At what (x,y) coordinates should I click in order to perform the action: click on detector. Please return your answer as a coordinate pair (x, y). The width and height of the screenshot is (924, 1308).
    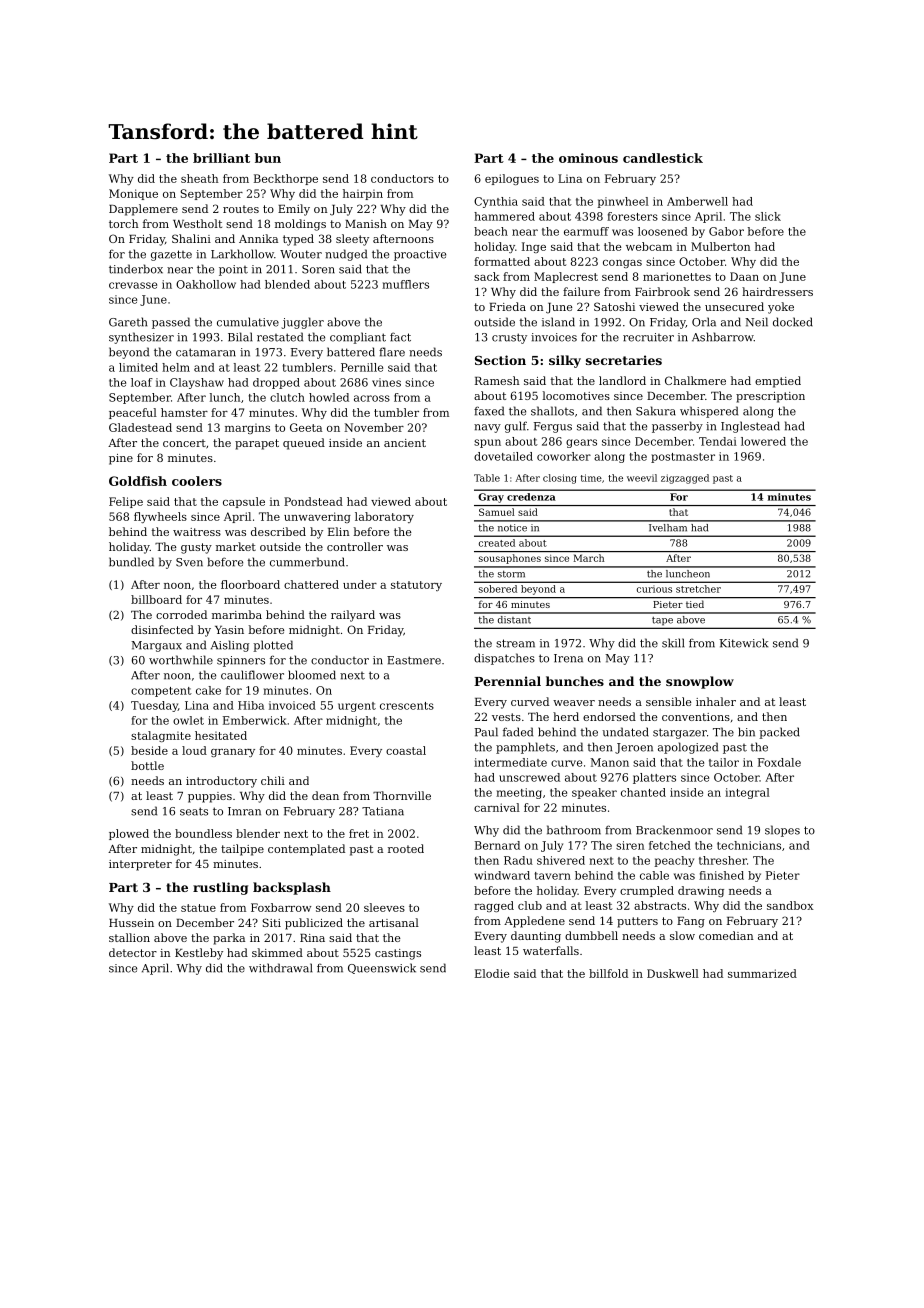
    Looking at the image, I should click on (133, 952).
